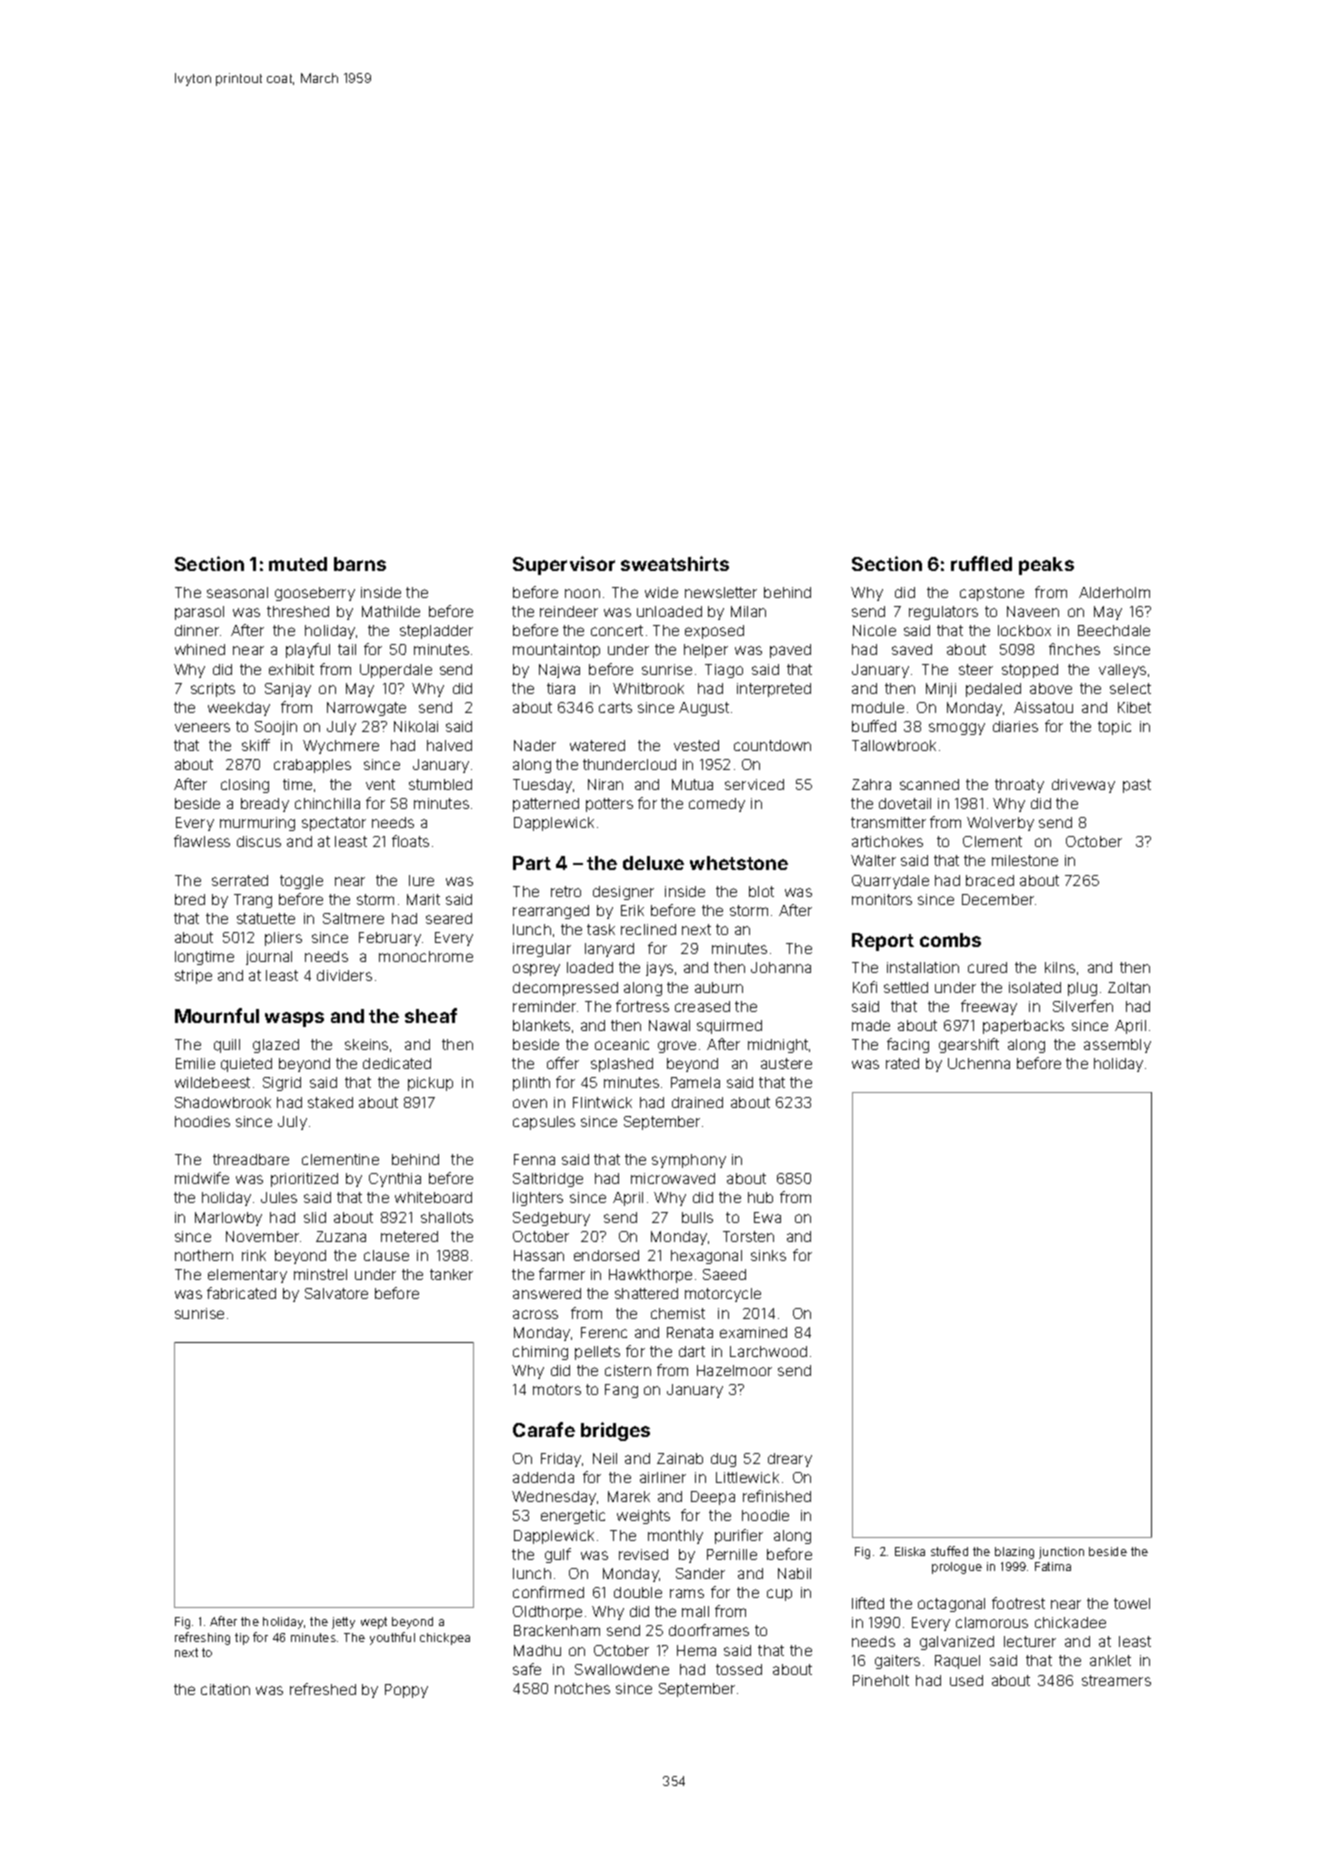 This screenshot has width=1326, height=1875. Describe the element at coordinates (768, 1255) in the screenshot. I see `sinks` at that location.
